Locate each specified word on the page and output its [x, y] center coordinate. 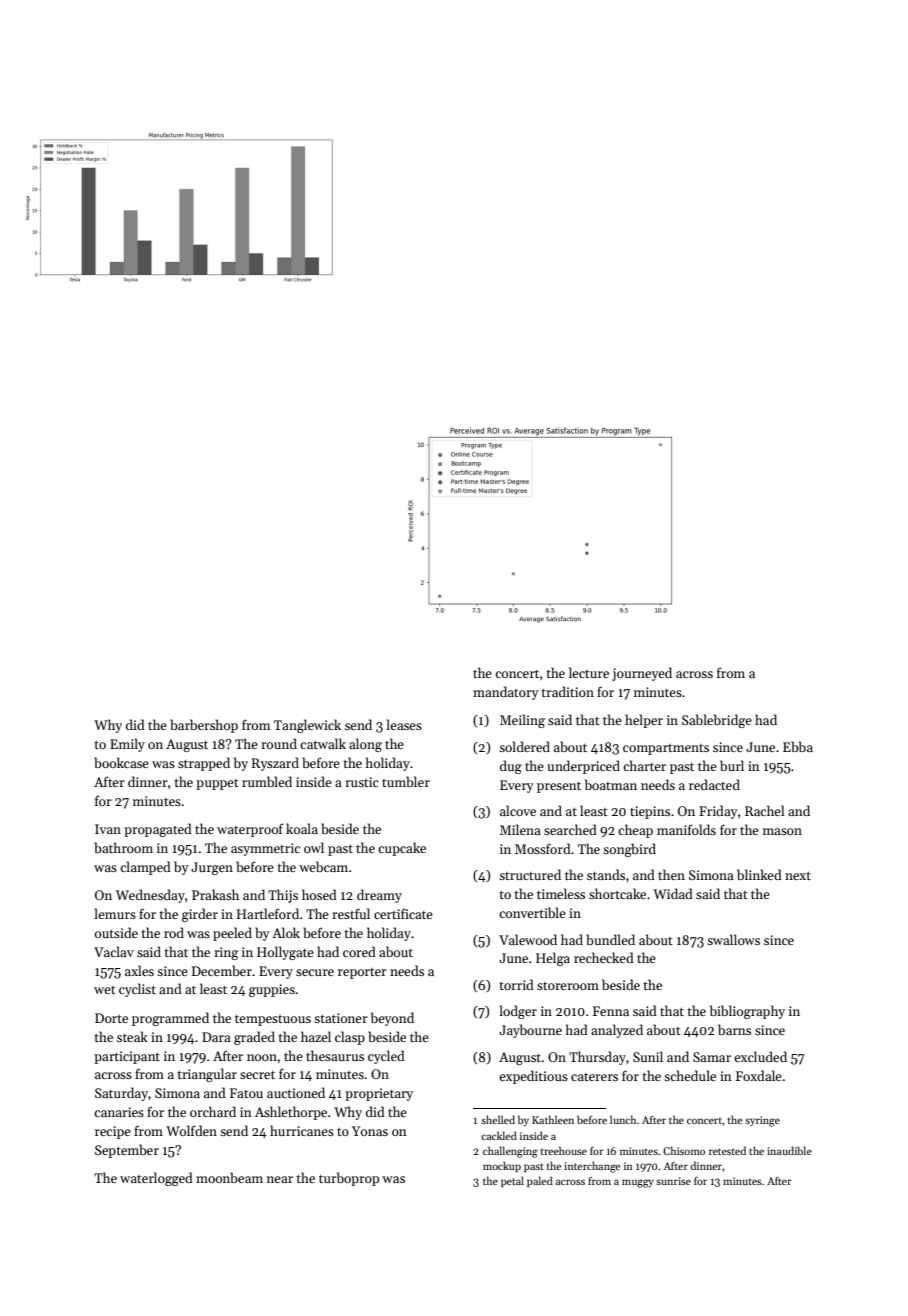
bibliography [747, 1012]
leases [404, 724]
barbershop [204, 726]
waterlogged [156, 1179]
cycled [386, 1057]
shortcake [617, 893]
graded [254, 1038]
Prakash [215, 894]
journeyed [642, 674]
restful [351, 913]
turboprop [349, 1179]
